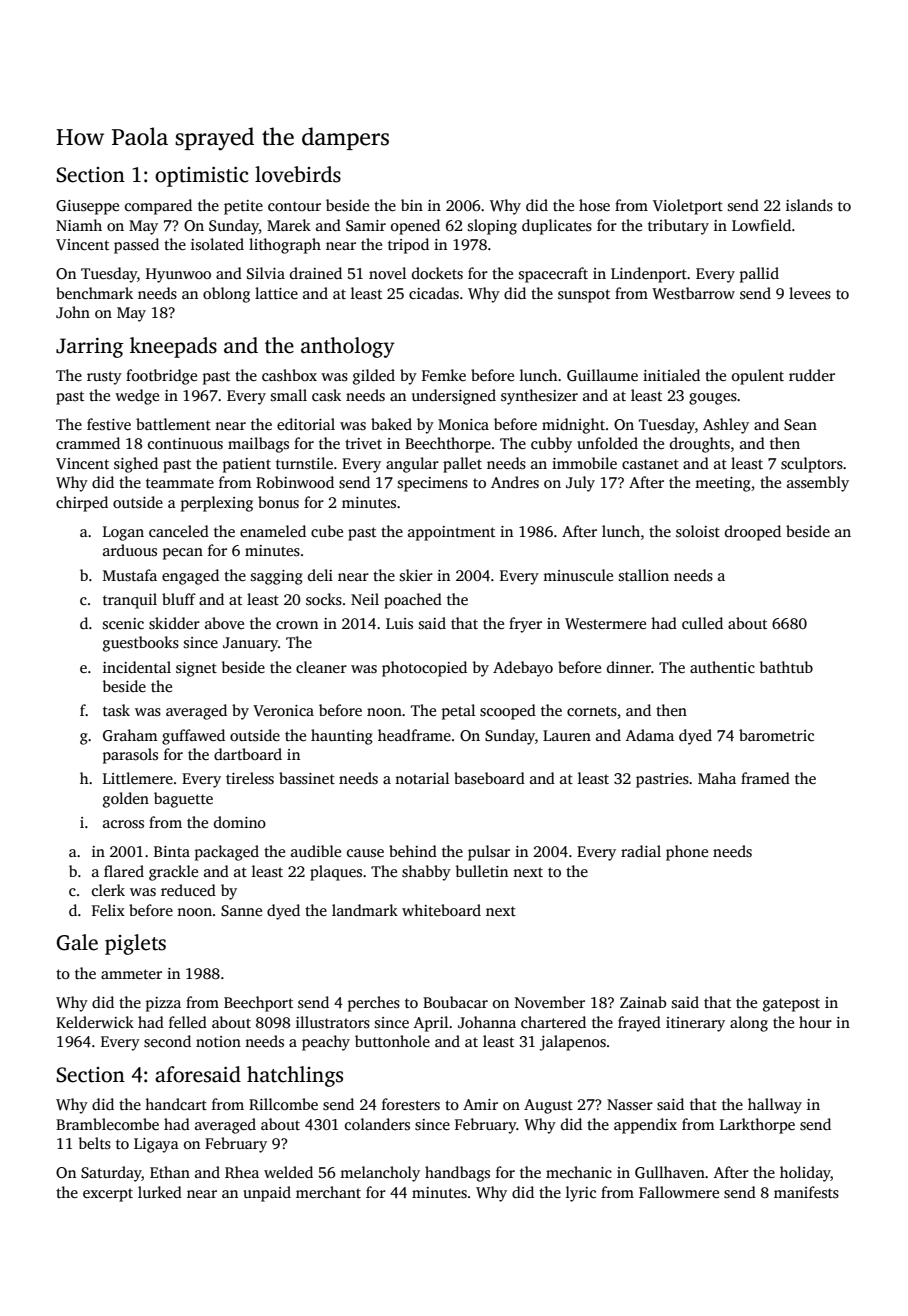 The width and height of the page is (908, 1316). What do you see at coordinates (758, 377) in the page?
I see `opulent` at bounding box center [758, 377].
